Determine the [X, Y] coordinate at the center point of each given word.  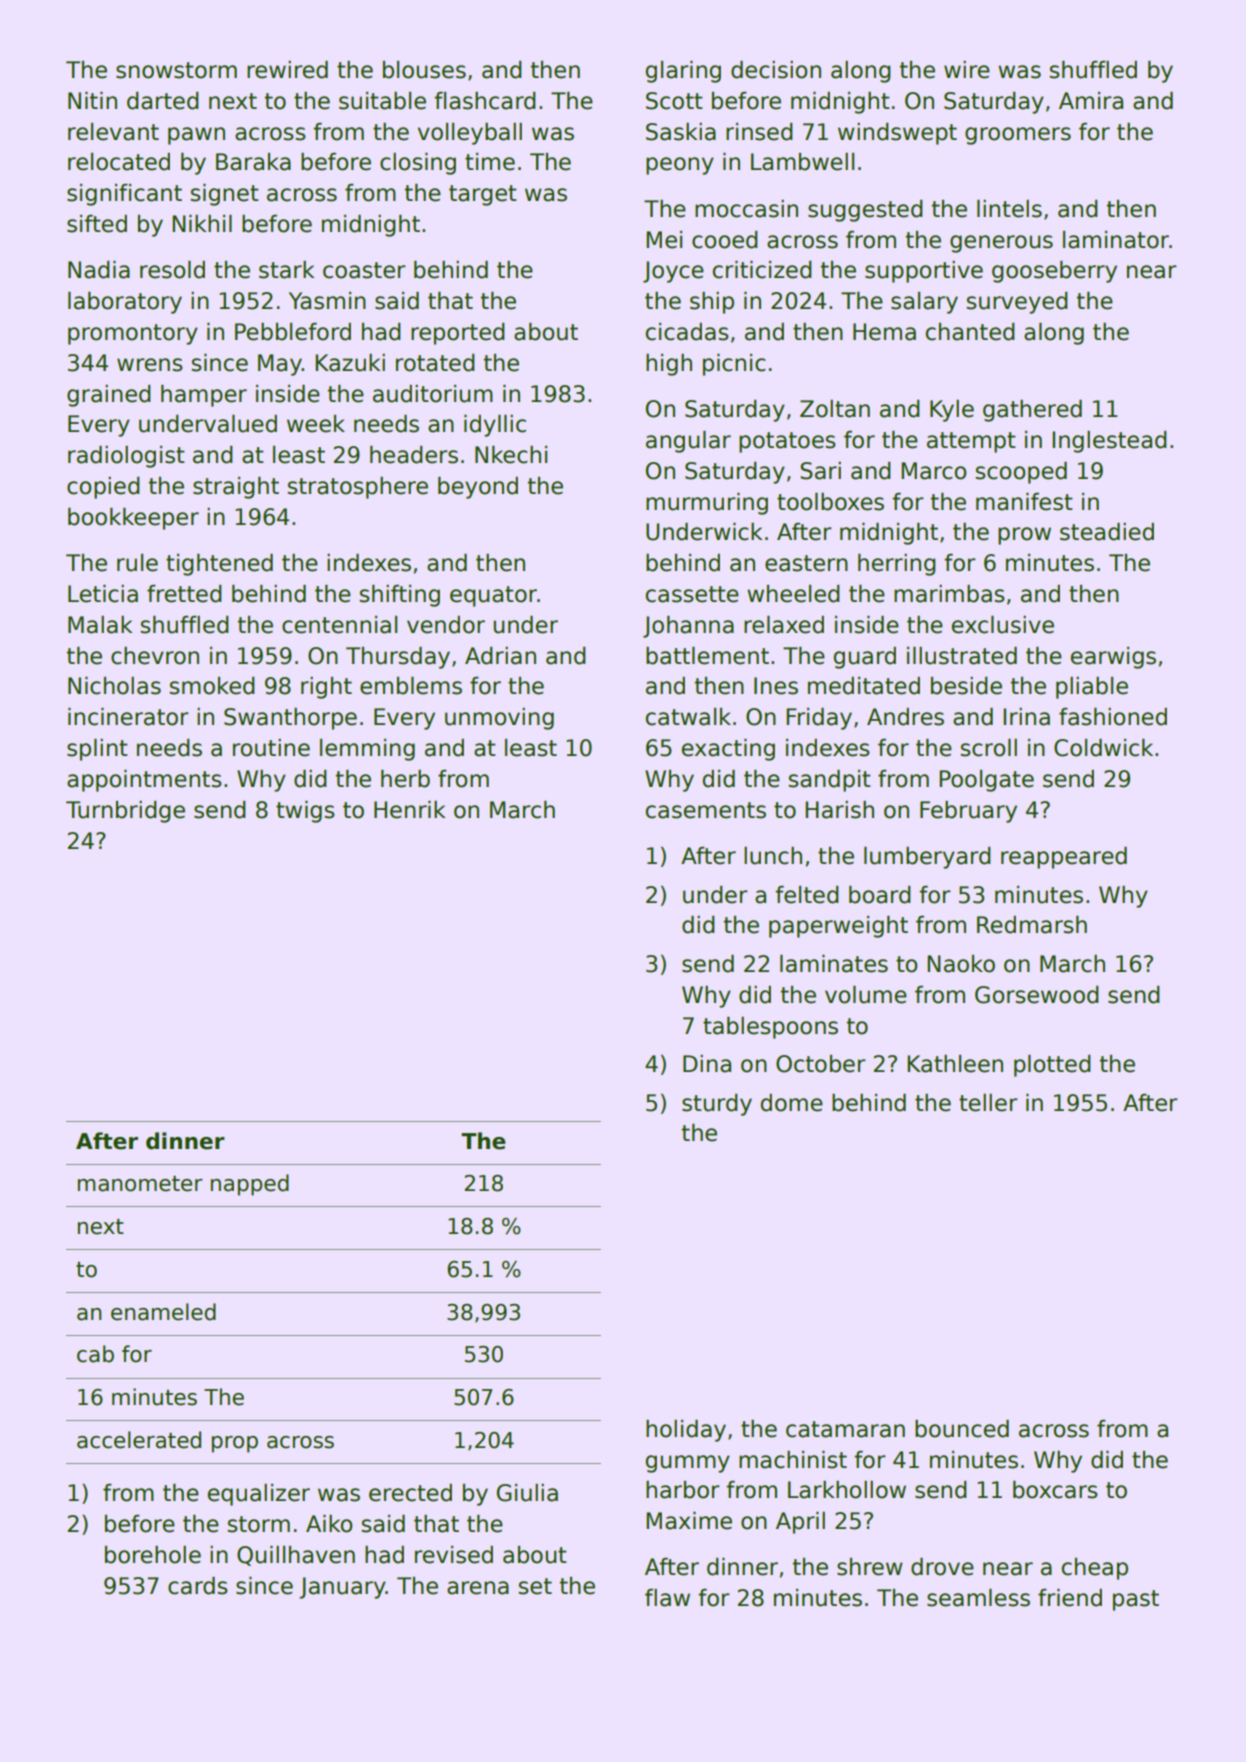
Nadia [99, 270]
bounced [962, 1428]
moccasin [746, 209]
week [316, 424]
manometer [140, 1184]
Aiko [329, 1524]
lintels [1009, 209]
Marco [933, 471]
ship [712, 303]
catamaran [845, 1429]
